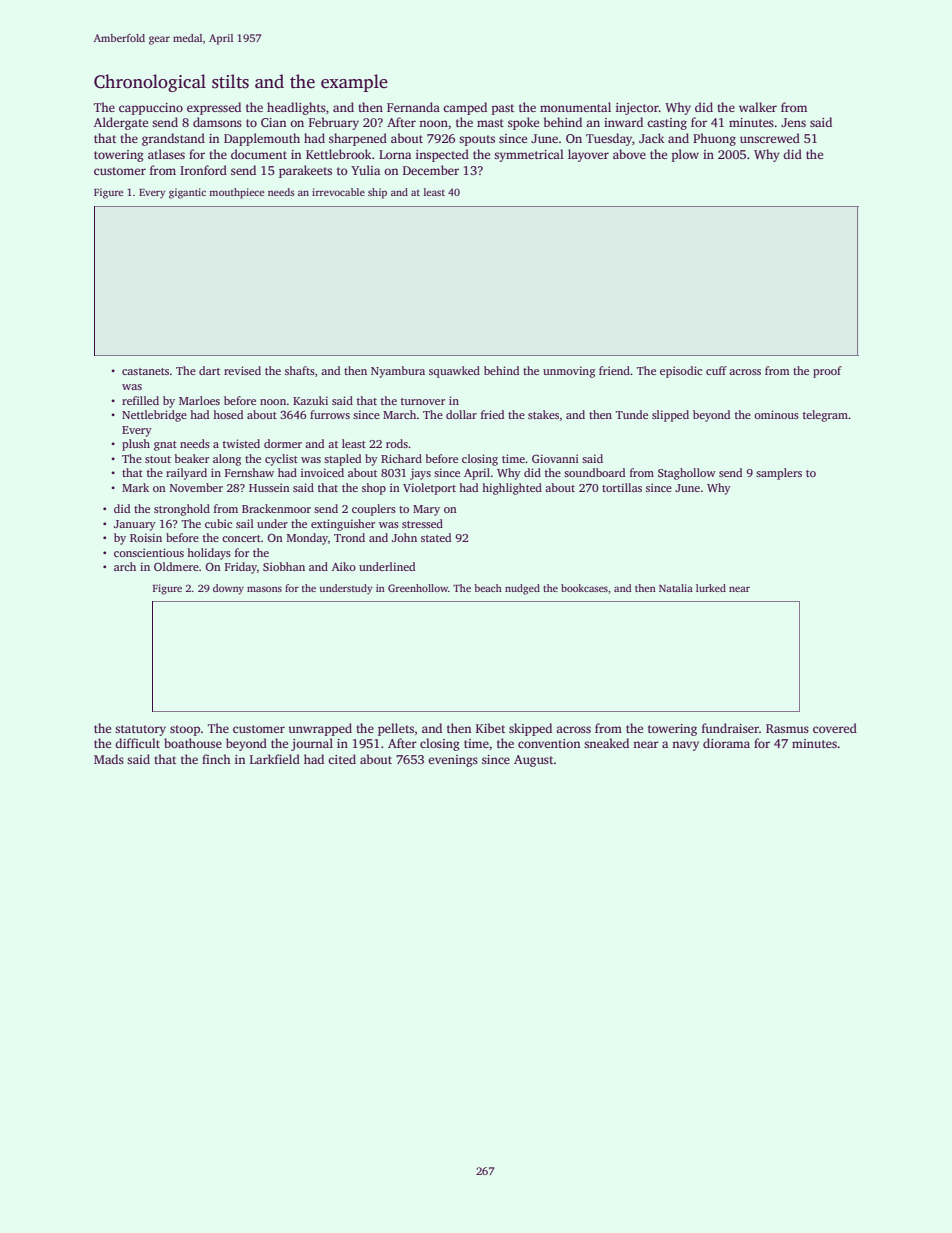  What do you see at coordinates (534, 761) in the screenshot?
I see `August` at bounding box center [534, 761].
